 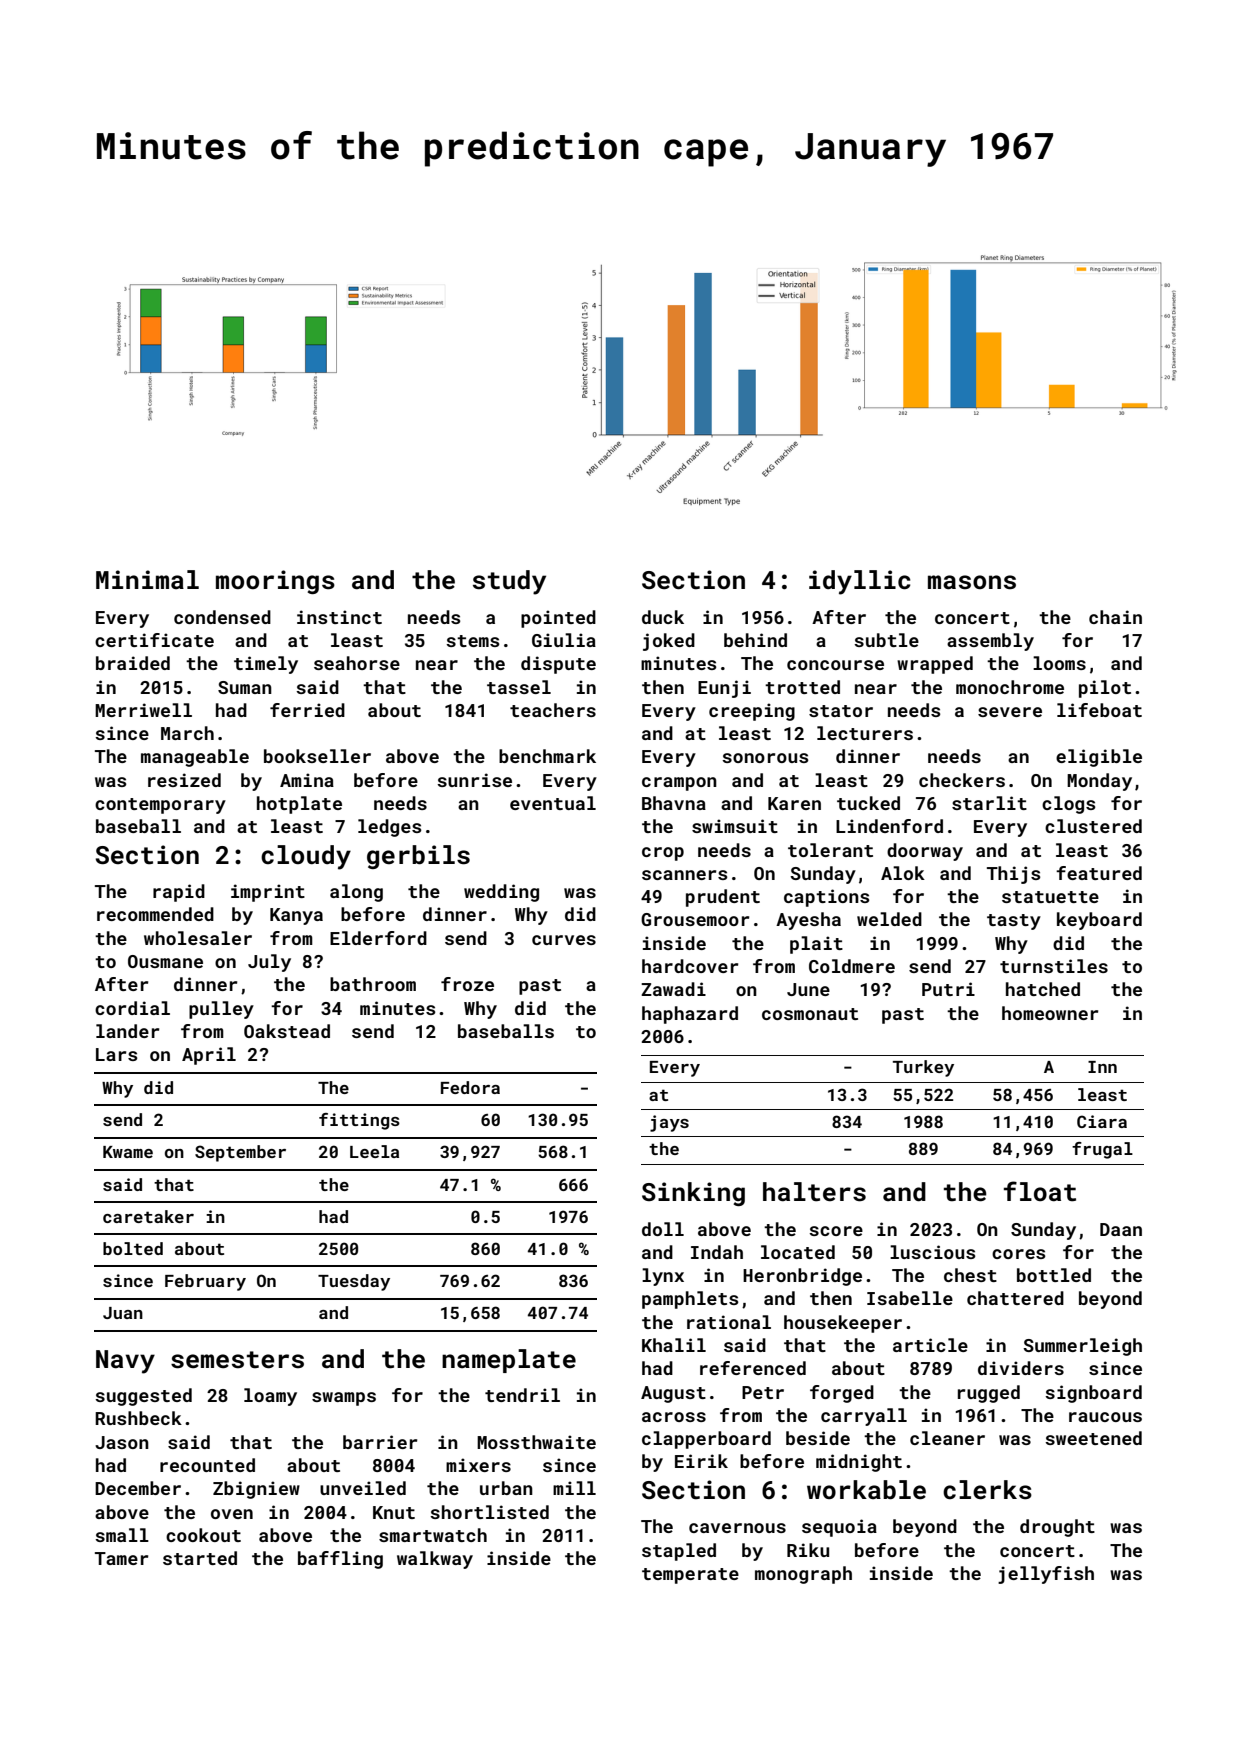 I want to click on tassel, so click(x=519, y=687).
